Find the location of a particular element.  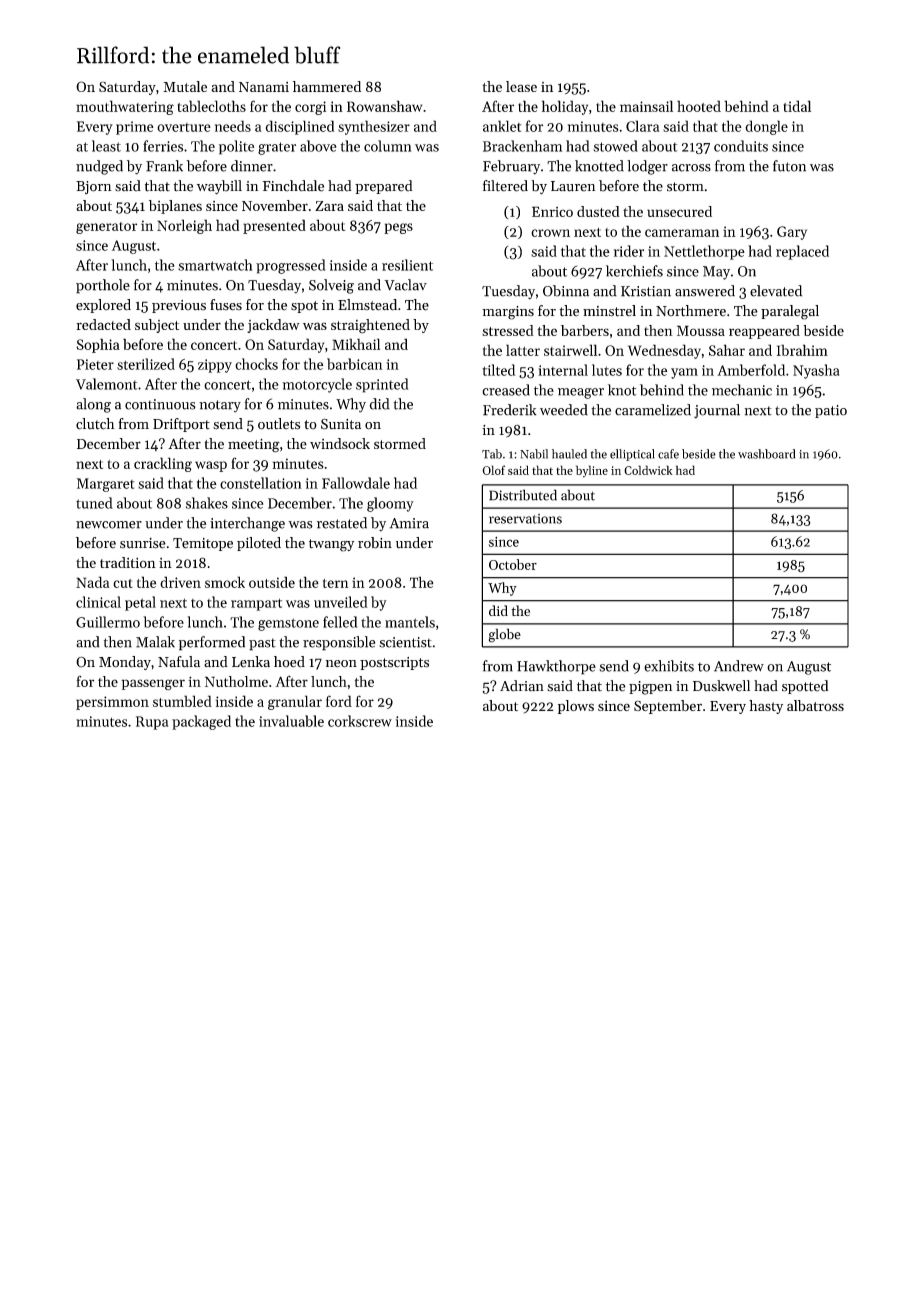

paralegal is located at coordinates (790, 312).
